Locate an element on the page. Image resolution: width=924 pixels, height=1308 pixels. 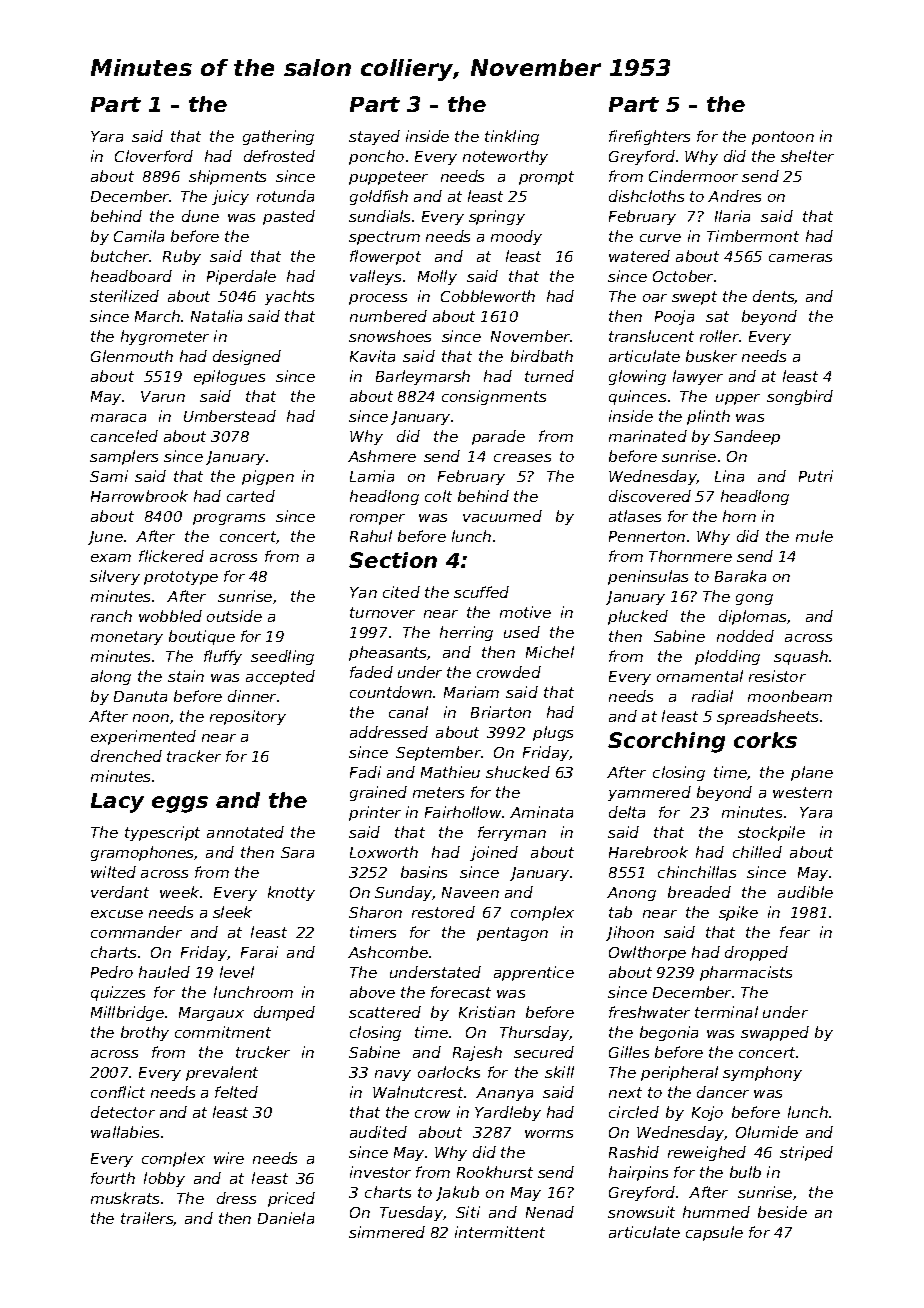
Cloverford is located at coordinates (154, 156).
